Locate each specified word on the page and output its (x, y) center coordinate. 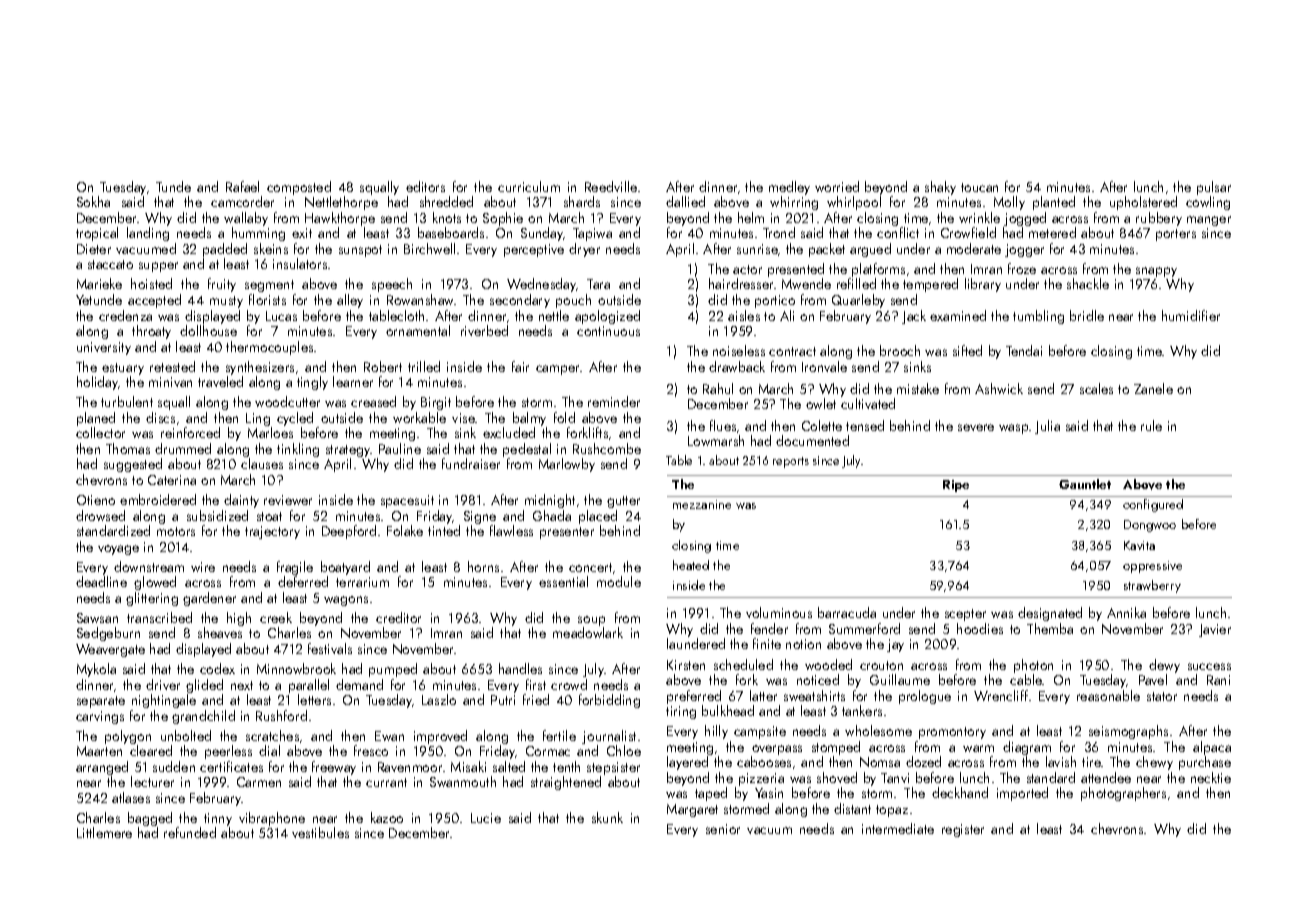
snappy (1156, 272)
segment (269, 286)
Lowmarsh (716, 440)
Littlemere (104, 832)
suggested (133, 465)
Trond (779, 232)
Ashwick (999, 388)
